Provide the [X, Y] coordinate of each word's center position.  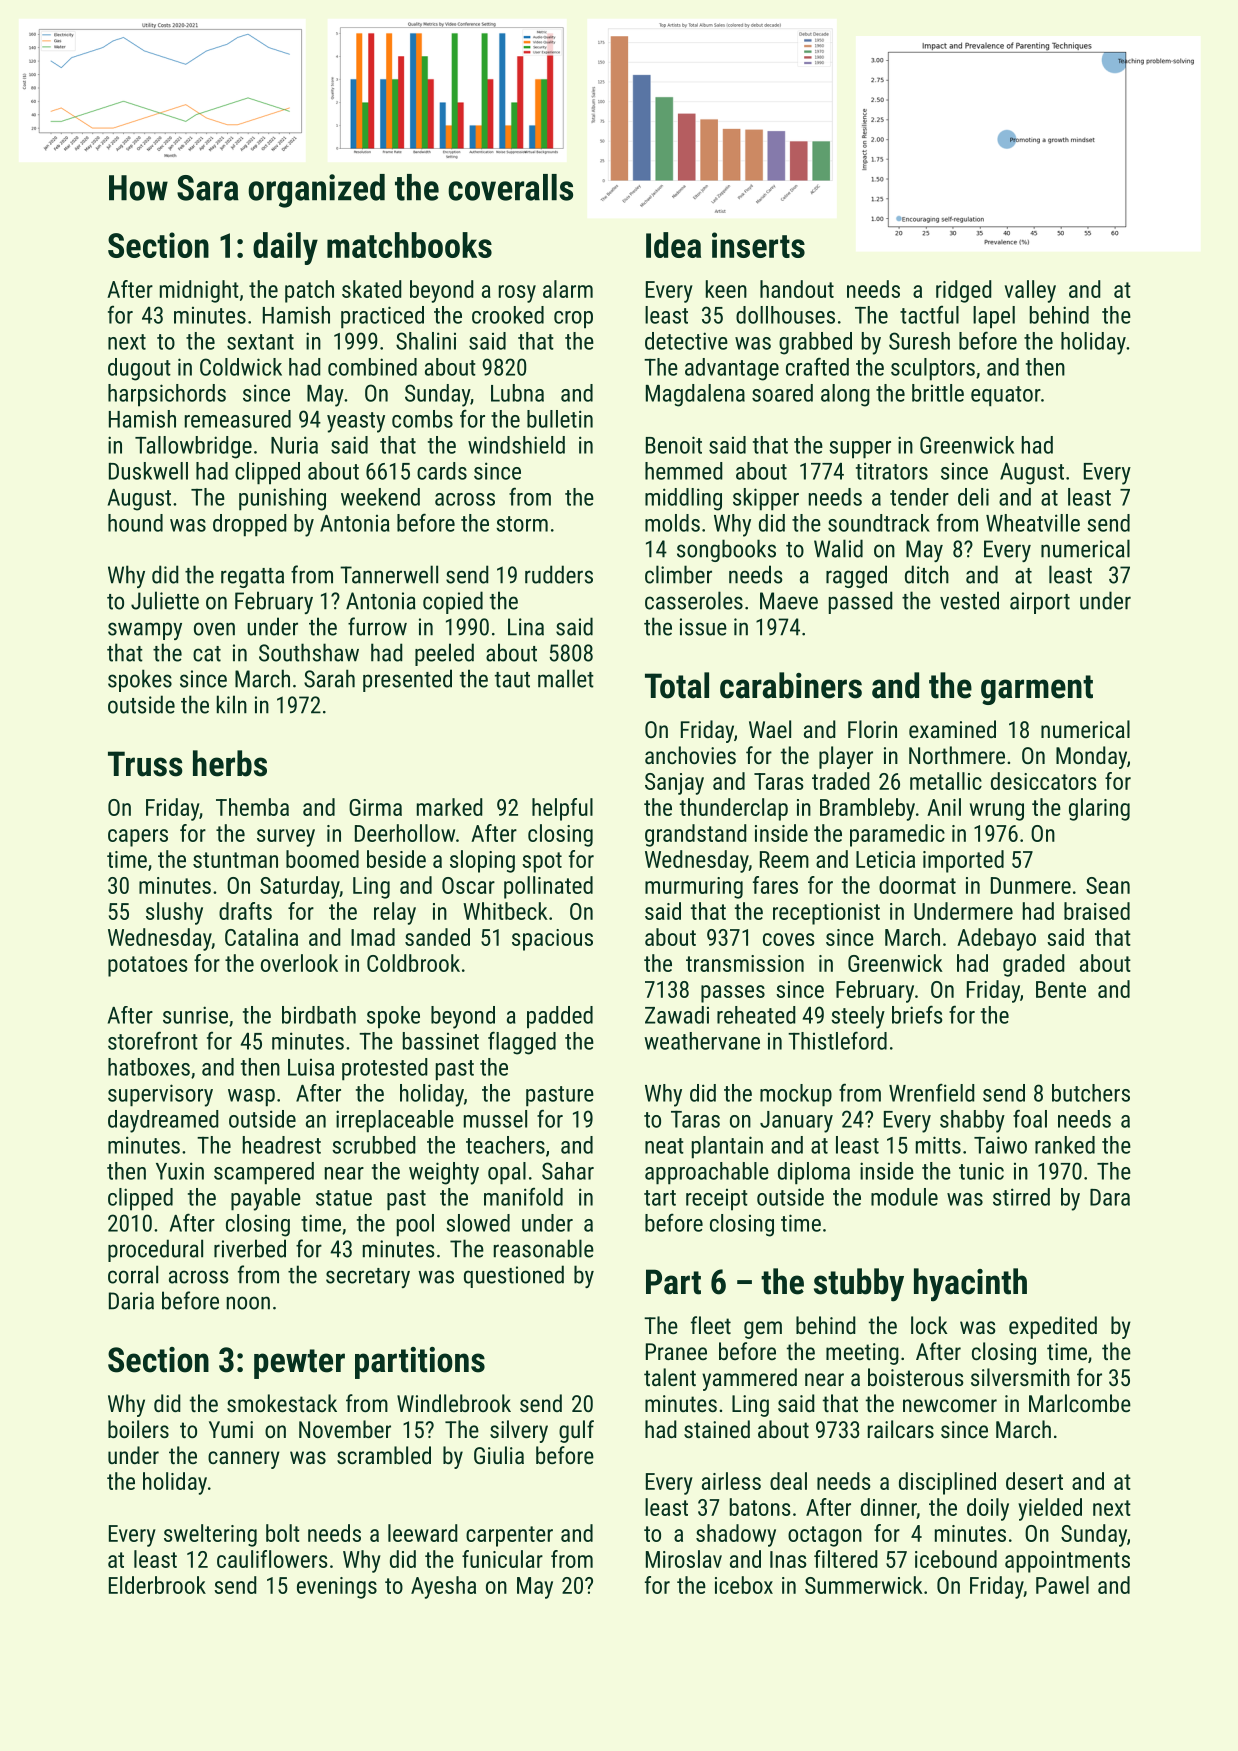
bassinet [441, 1041]
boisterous [916, 1377]
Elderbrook [157, 1585]
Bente [1061, 989]
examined [952, 729]
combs [422, 419]
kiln [232, 704]
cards [442, 471]
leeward [423, 1533]
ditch [927, 574]
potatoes [148, 966]
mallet [566, 678]
